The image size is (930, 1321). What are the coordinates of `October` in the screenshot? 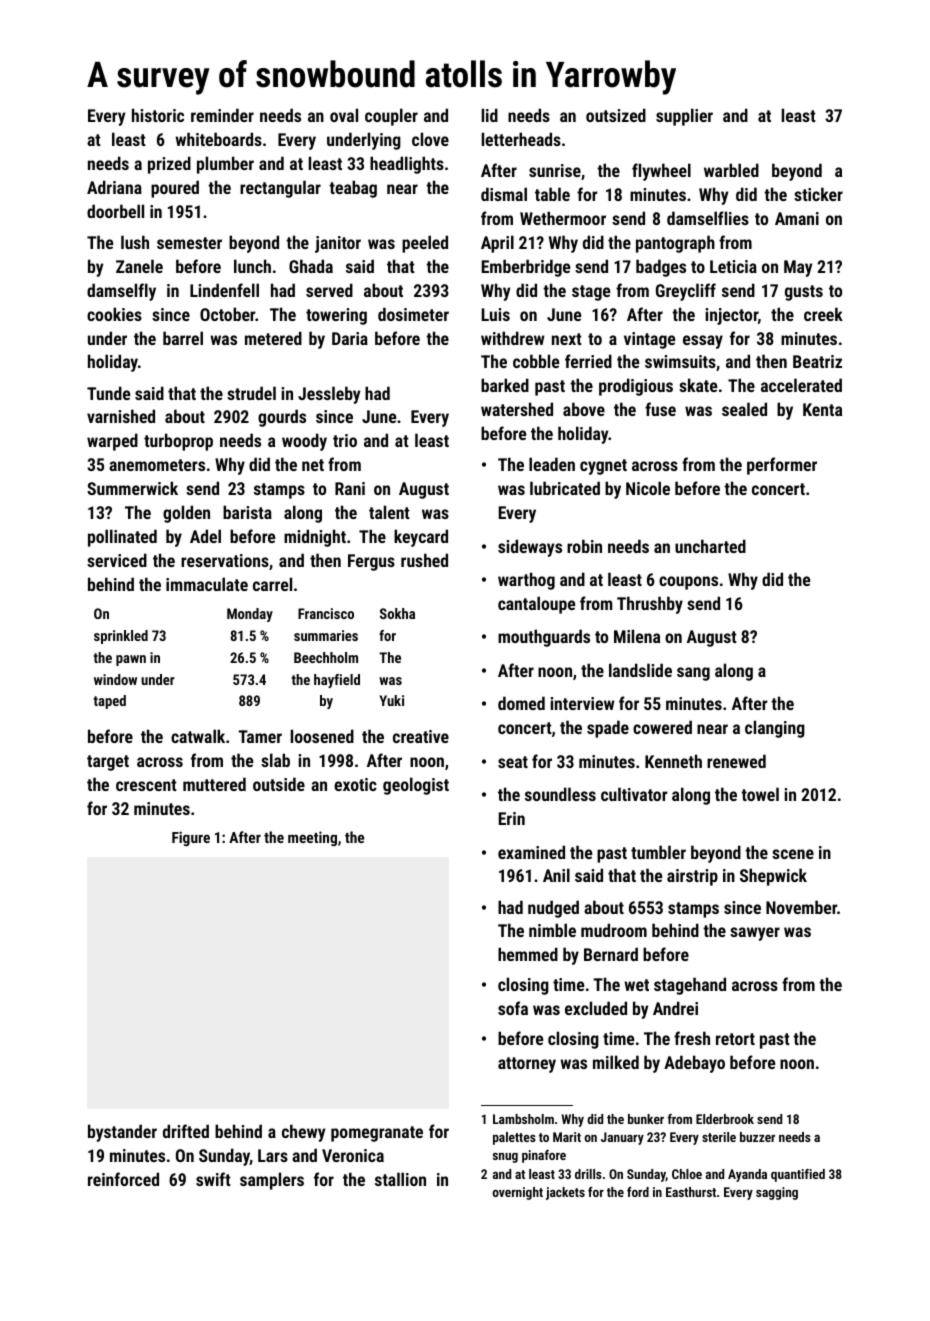 It's located at (228, 314).
